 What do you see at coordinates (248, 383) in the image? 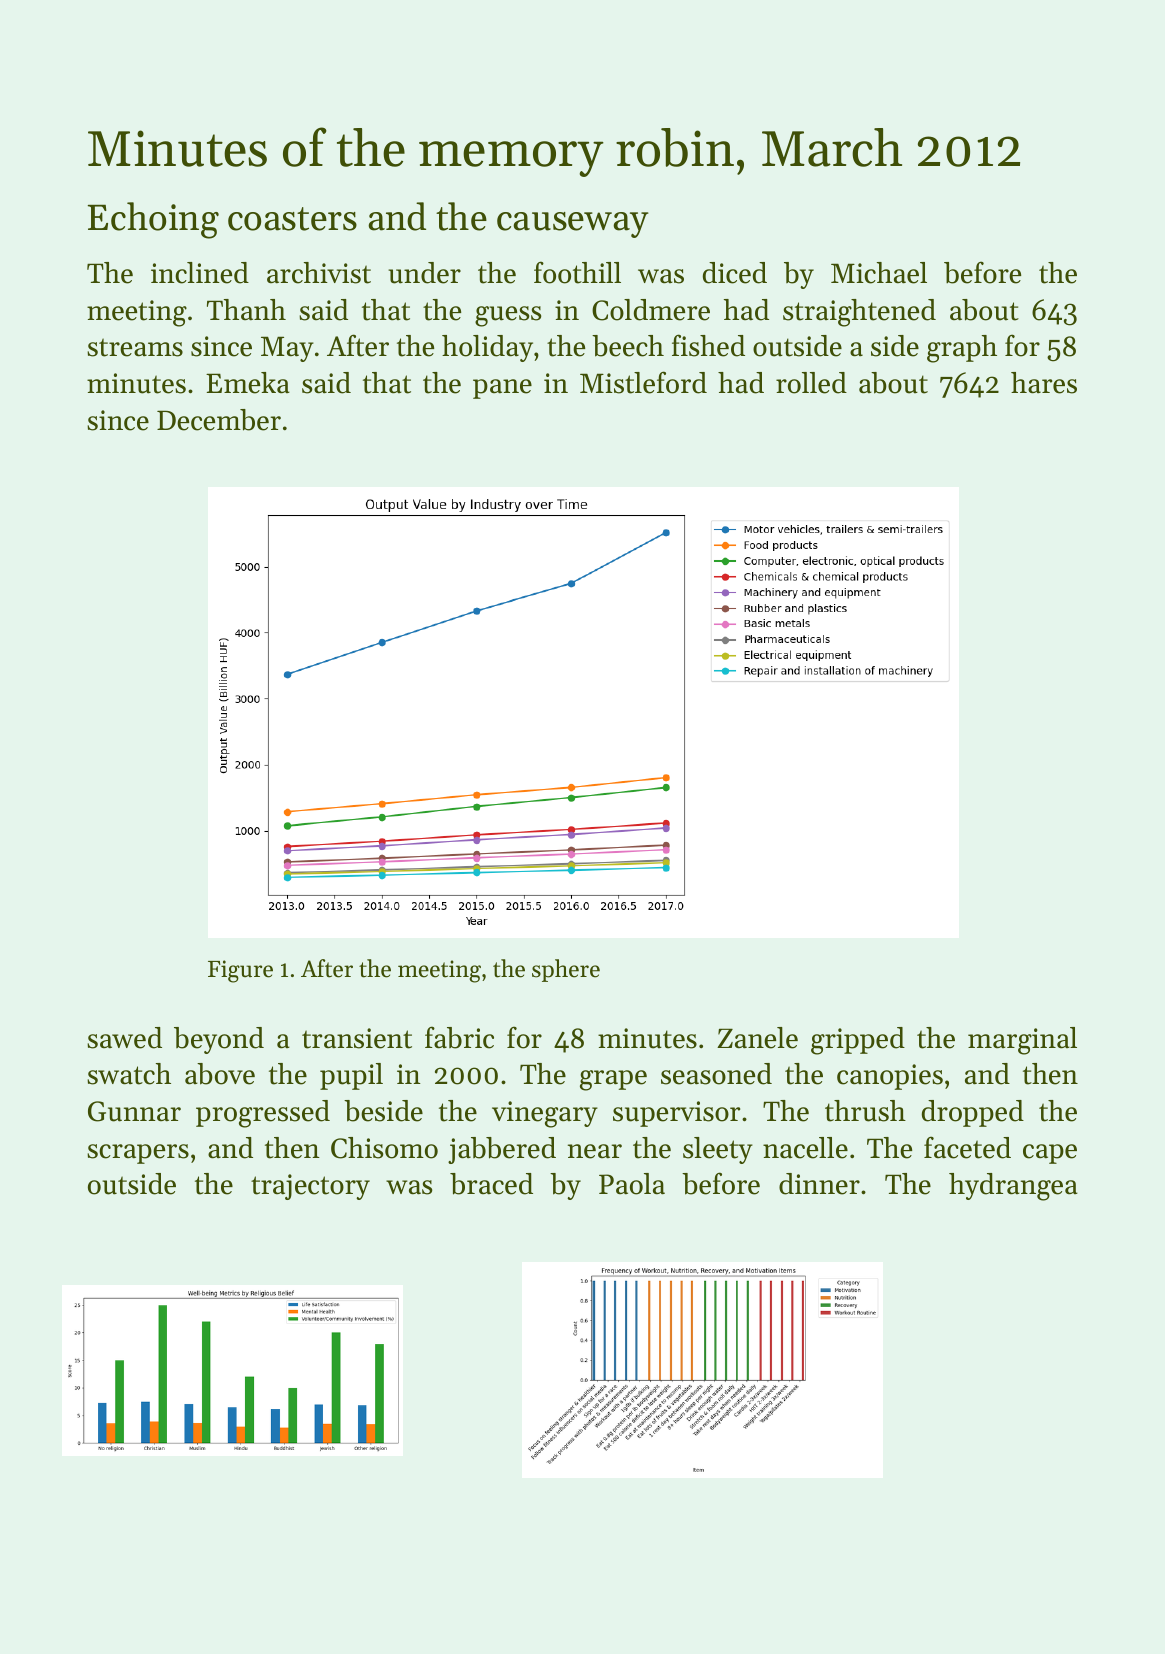
I see `Emeka` at bounding box center [248, 383].
